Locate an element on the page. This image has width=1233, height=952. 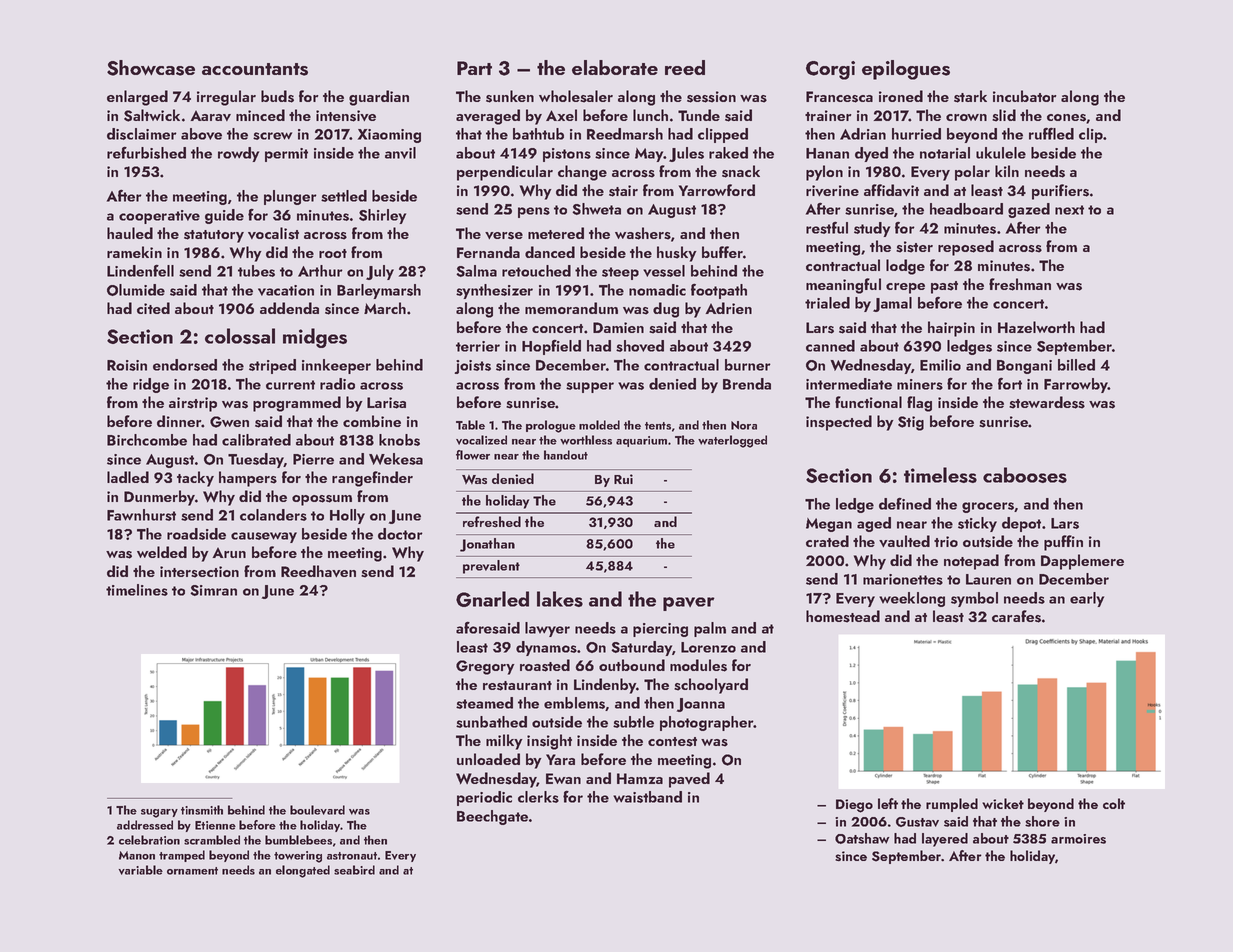
epilogues is located at coordinates (906, 70).
